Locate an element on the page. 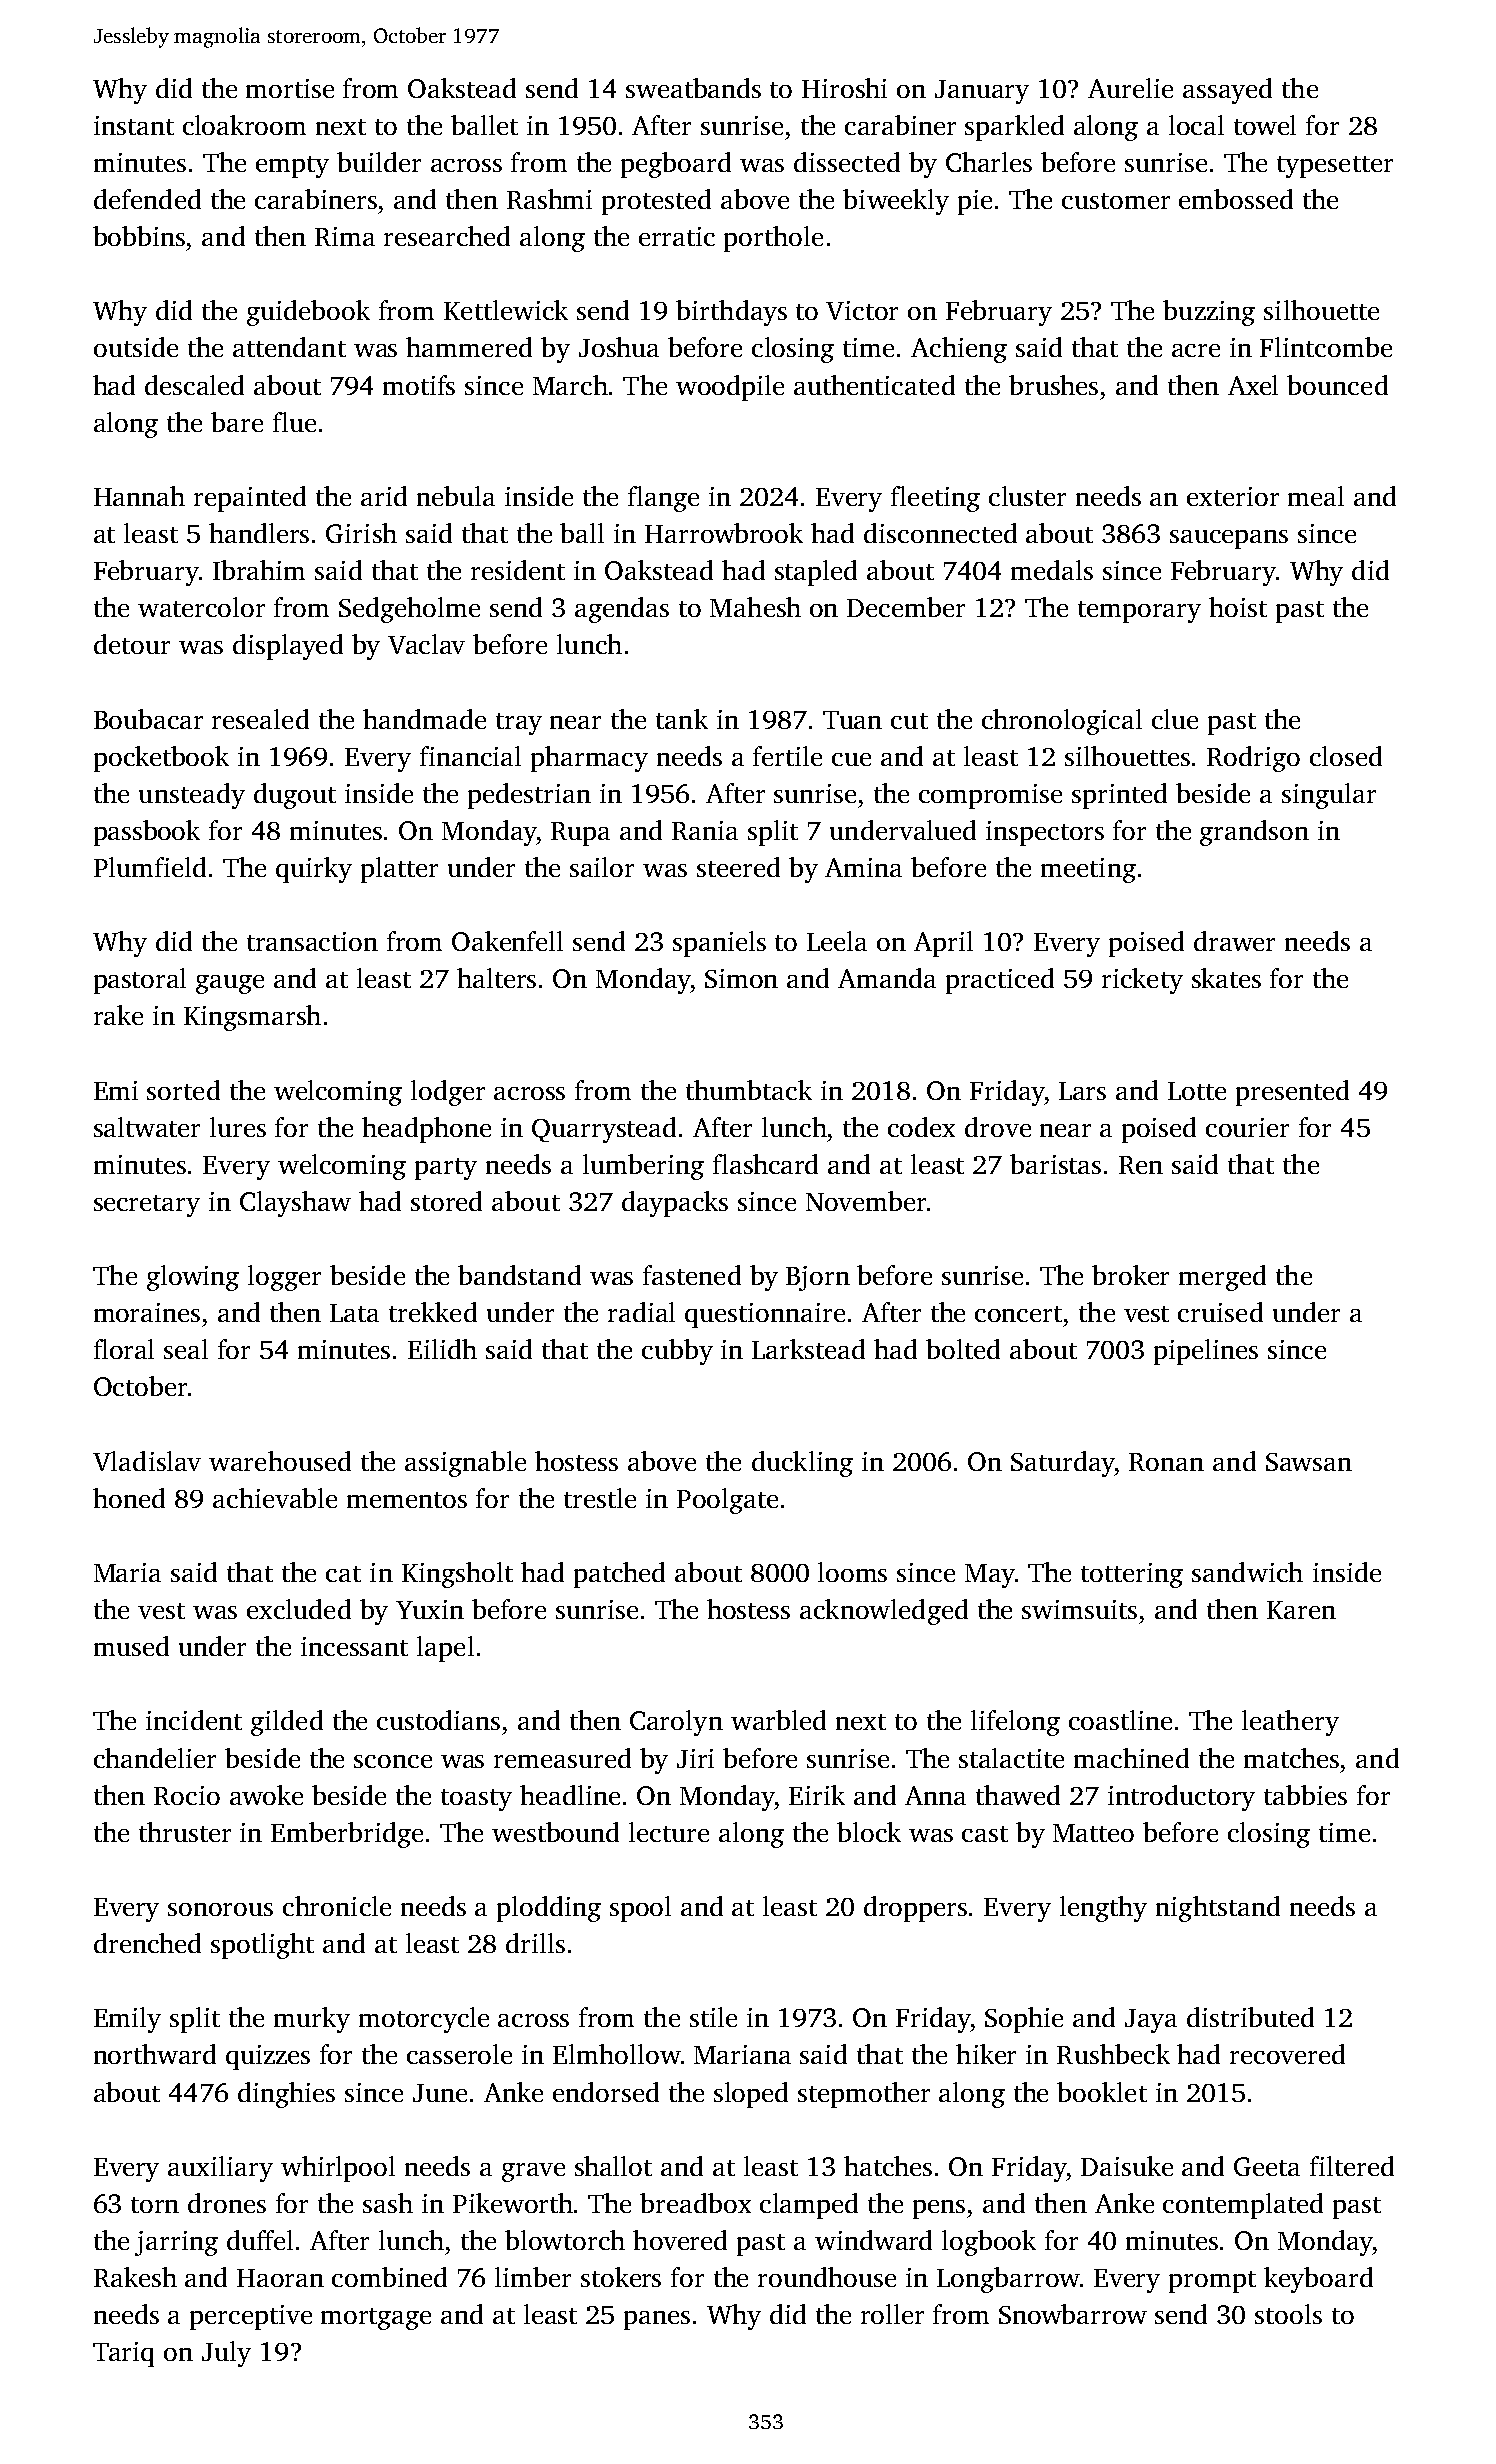  rickety is located at coordinates (1142, 981).
